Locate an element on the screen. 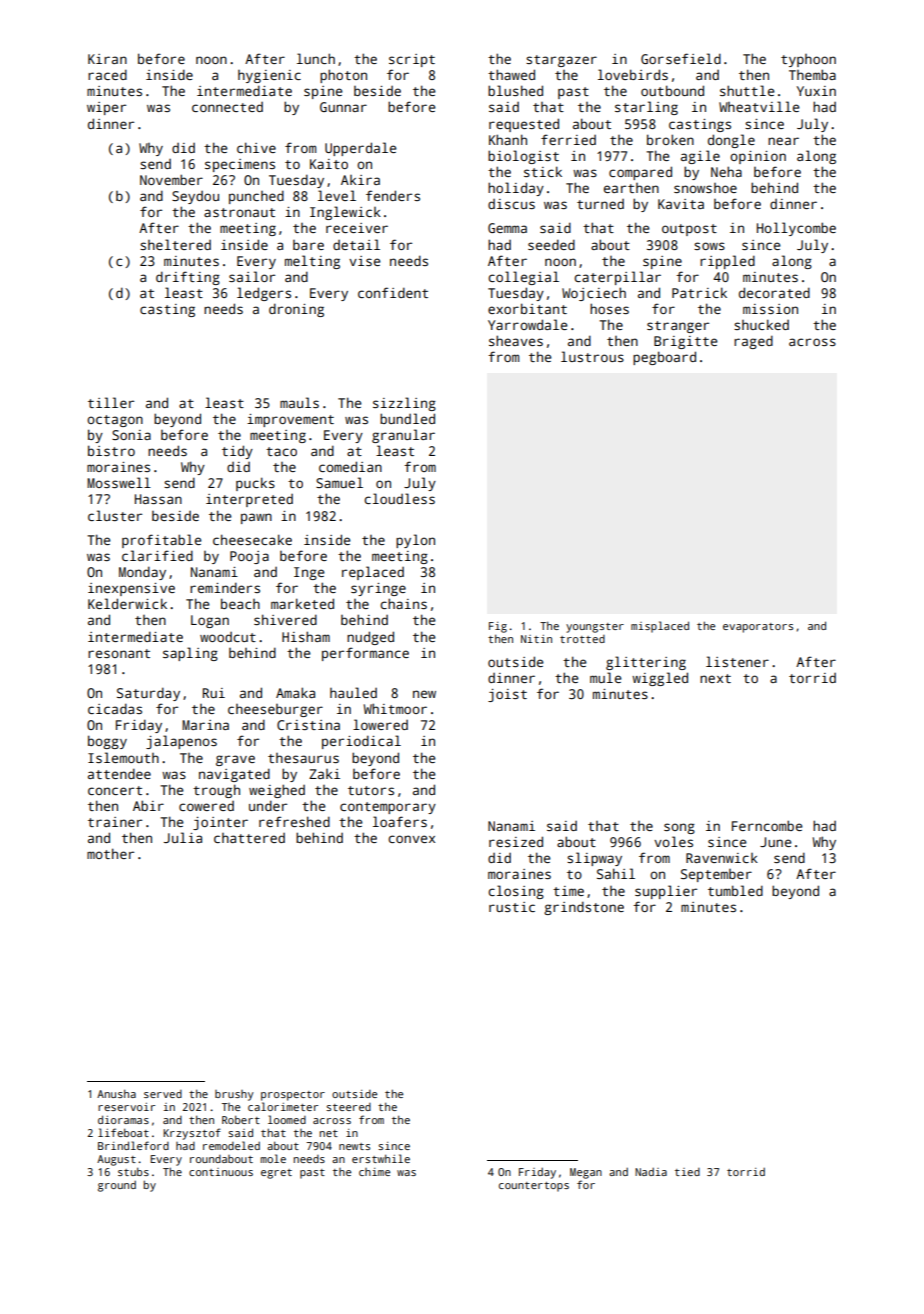  loomed is located at coordinates (287, 1119).
